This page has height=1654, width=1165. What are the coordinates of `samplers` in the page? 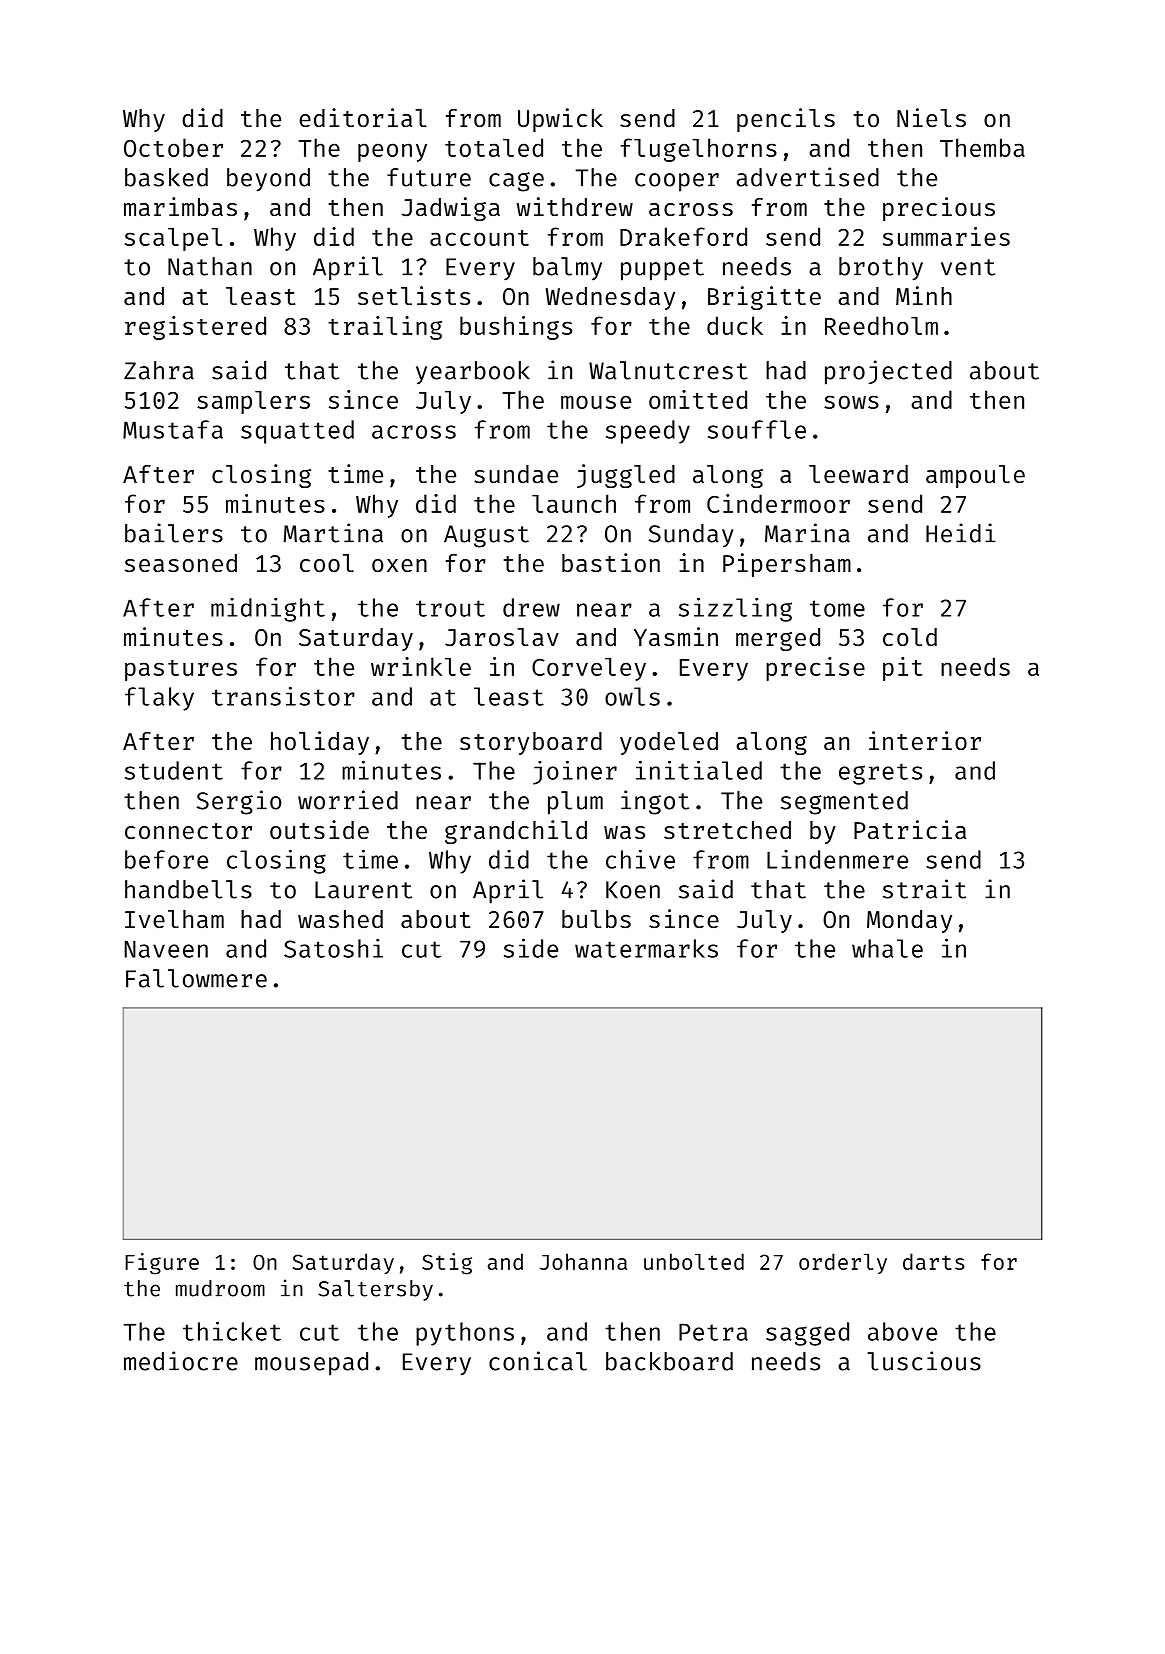 It's located at (253, 402).
